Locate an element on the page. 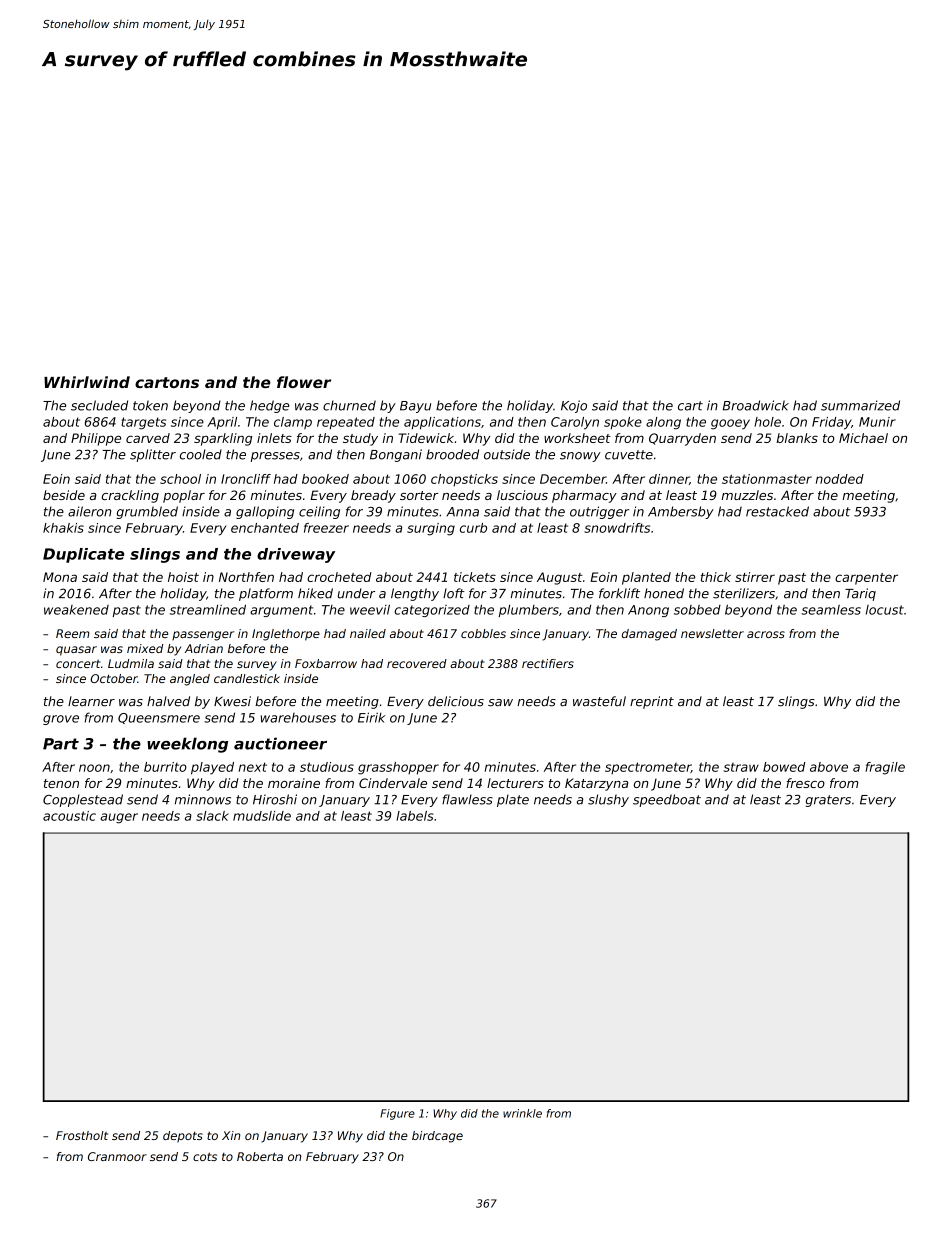 Image resolution: width=952 pixels, height=1233 pixels. next is located at coordinates (253, 767).
